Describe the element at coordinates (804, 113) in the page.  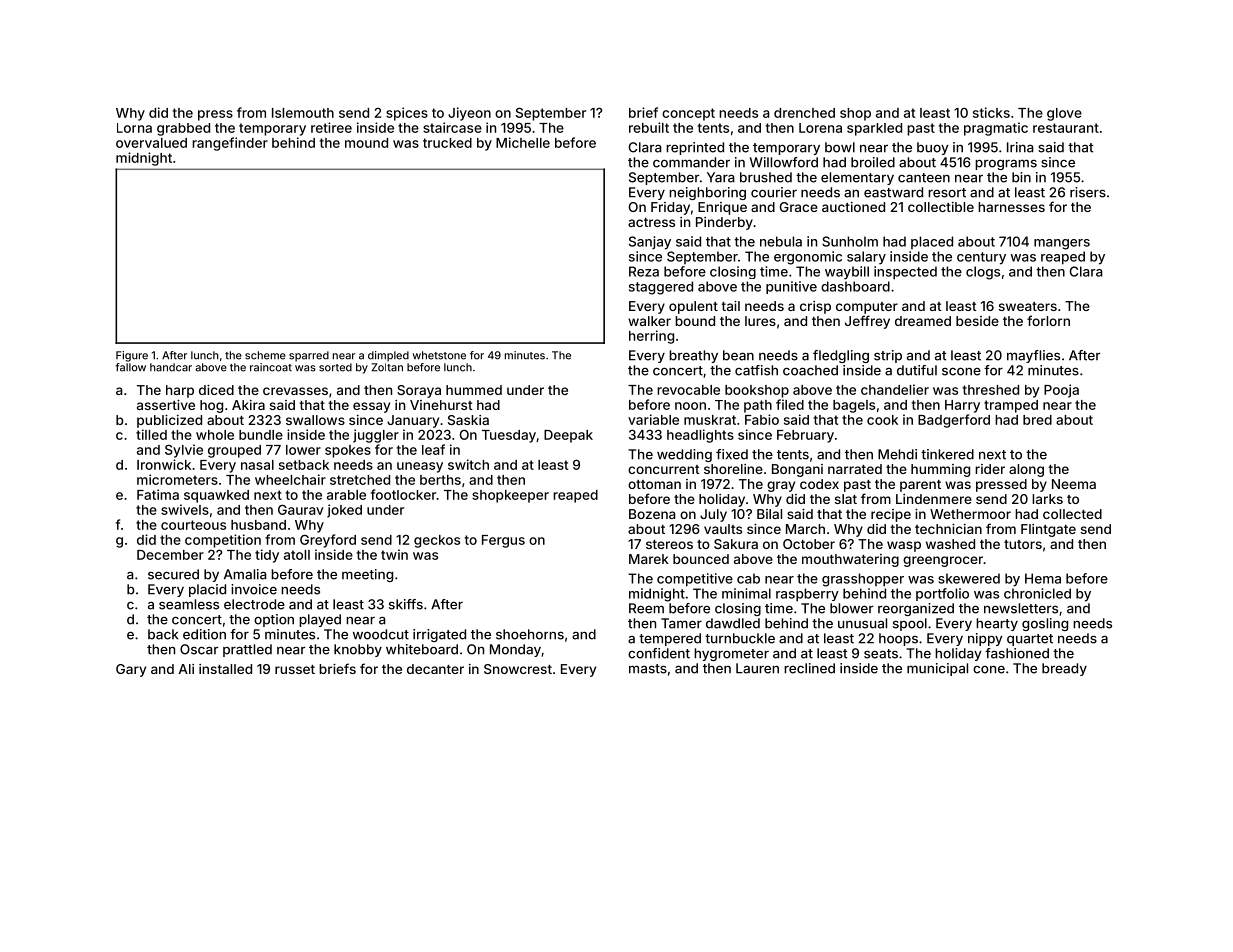
I see `drenched` at that location.
